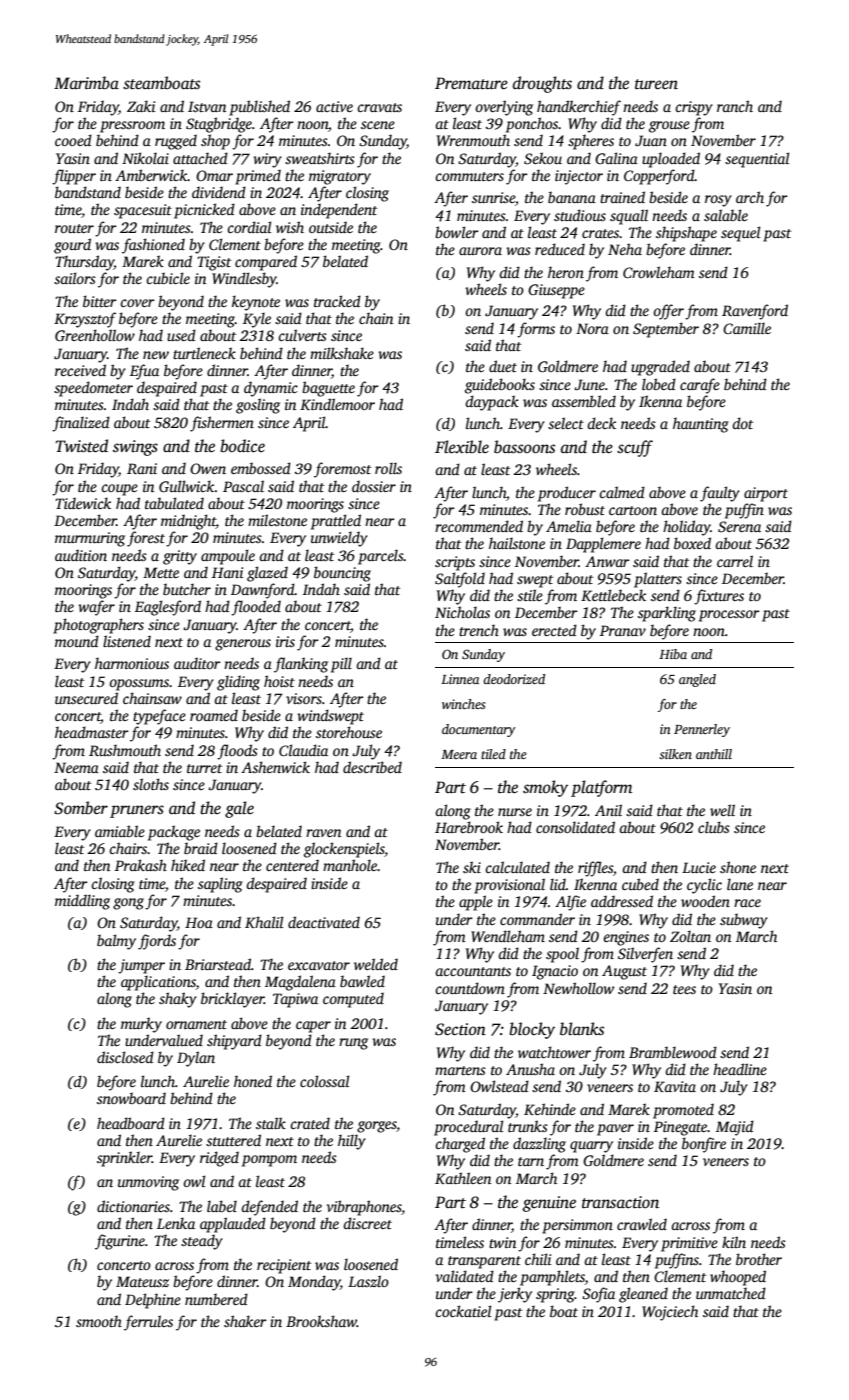 The width and height of the page is (849, 1400). I want to click on Prakash, so click(141, 865).
